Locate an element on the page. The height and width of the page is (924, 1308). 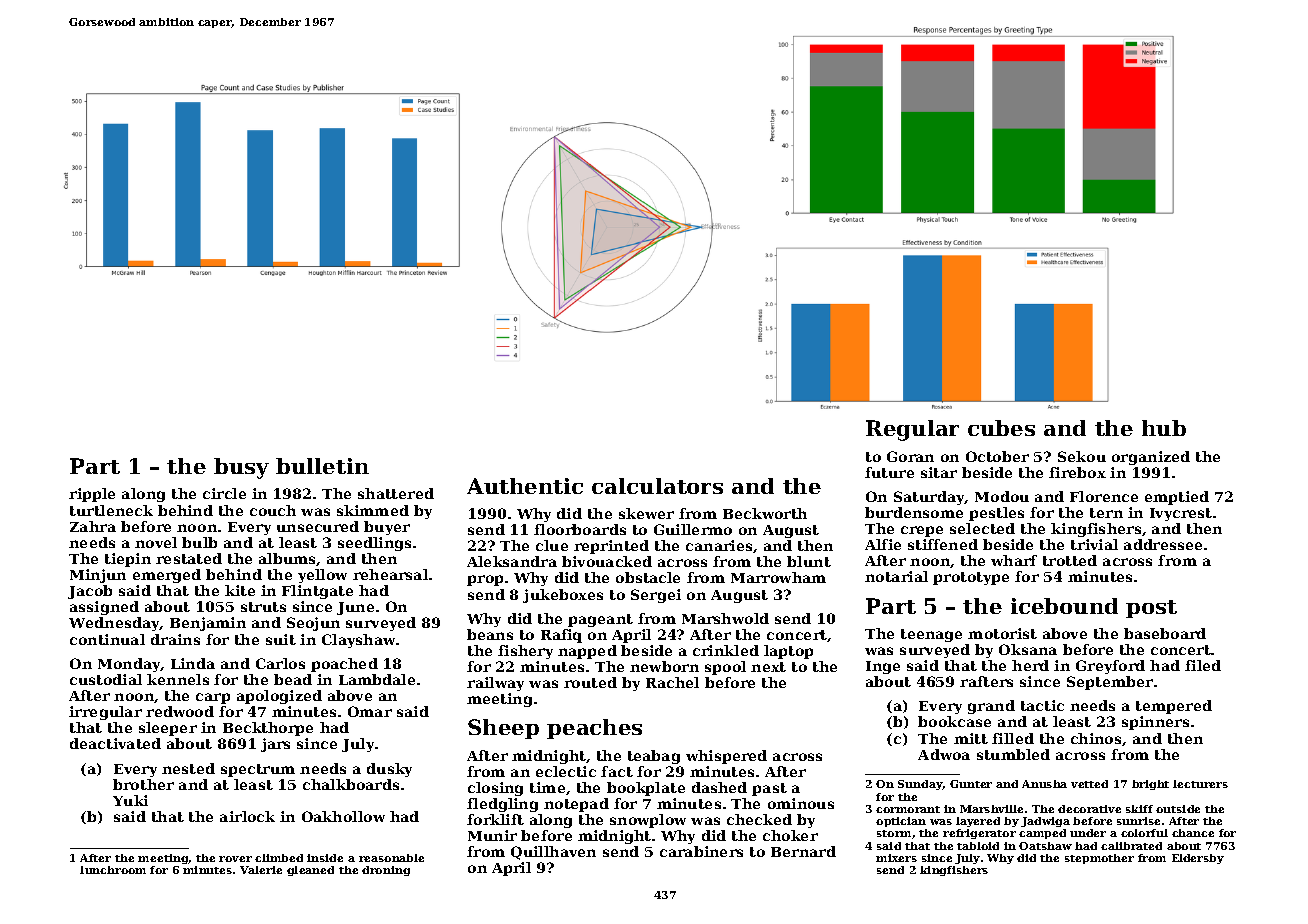
Beckworth is located at coordinates (765, 513).
